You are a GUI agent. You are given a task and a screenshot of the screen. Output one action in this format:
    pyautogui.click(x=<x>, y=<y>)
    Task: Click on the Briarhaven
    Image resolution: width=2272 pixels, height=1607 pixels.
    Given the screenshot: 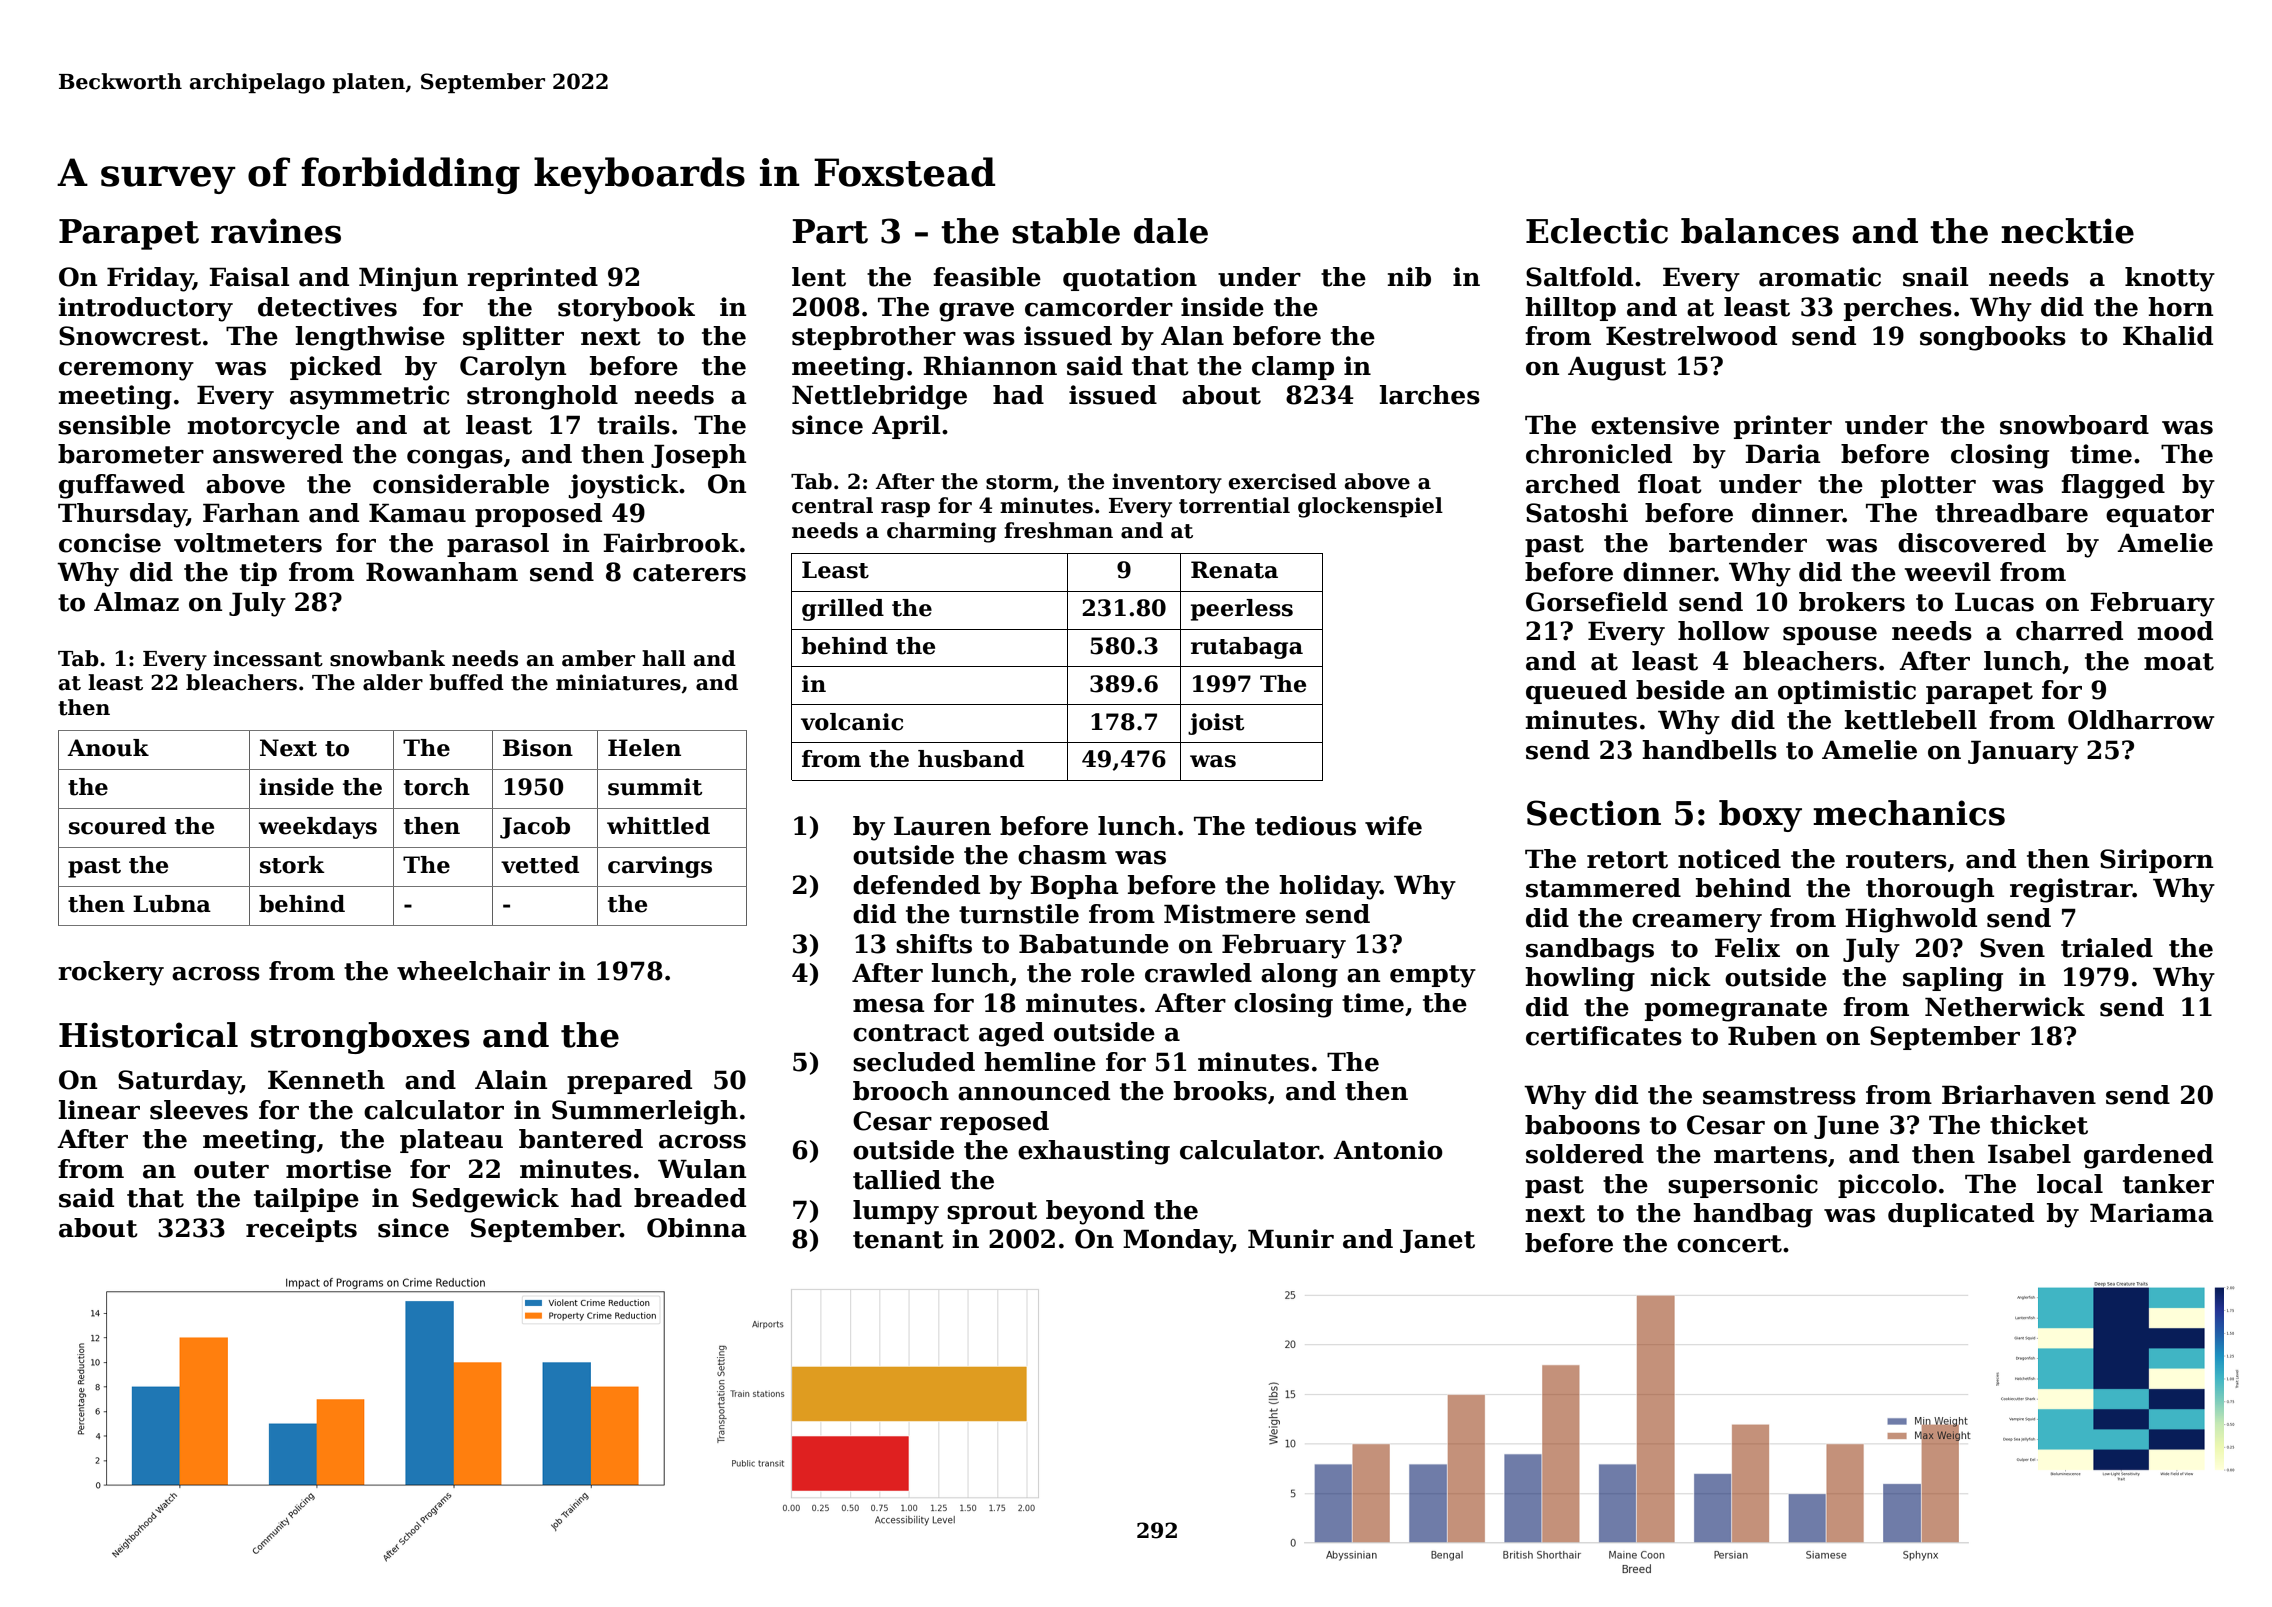 What is the action you would take?
    pyautogui.click(x=2019, y=1095)
